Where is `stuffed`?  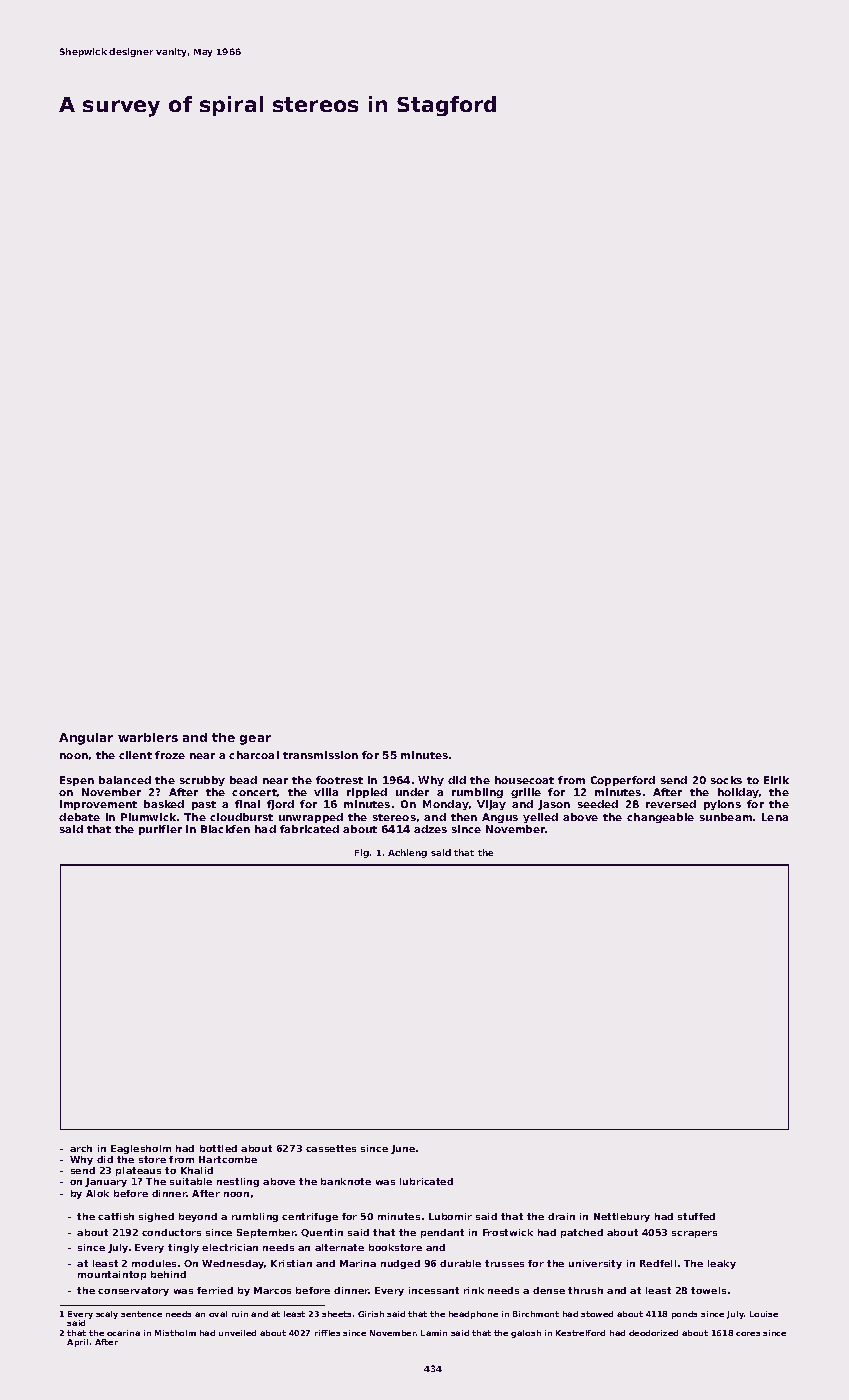 stuffed is located at coordinates (696, 1216).
